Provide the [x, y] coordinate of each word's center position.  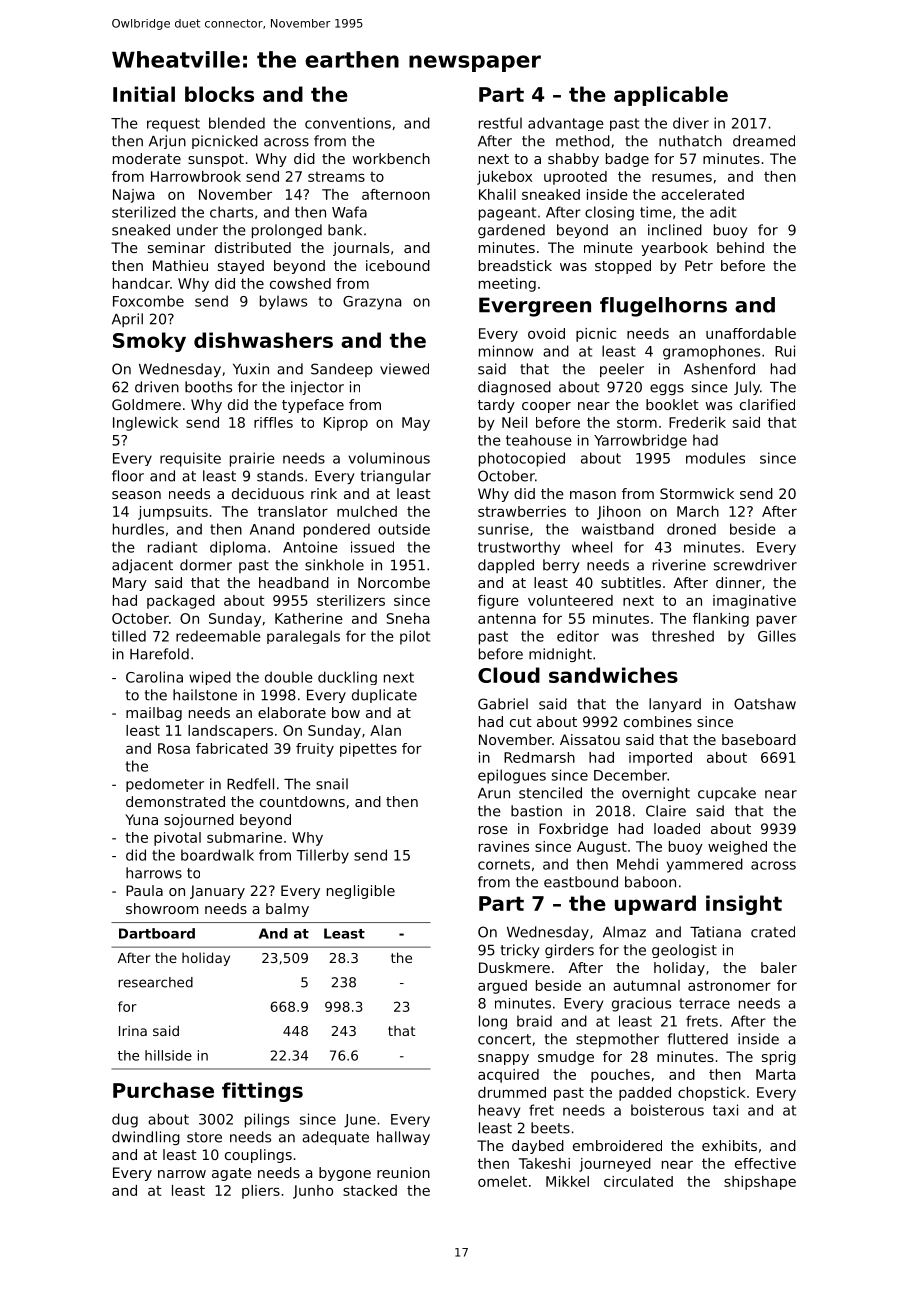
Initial [144, 94]
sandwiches [613, 675]
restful [500, 123]
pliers [261, 1192]
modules [715, 458]
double [289, 677]
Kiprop [346, 424]
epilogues [512, 776]
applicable [671, 96]
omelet [502, 1181]
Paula [144, 890]
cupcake [727, 794]
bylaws [283, 302]
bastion [536, 811]
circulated [638, 1181]
